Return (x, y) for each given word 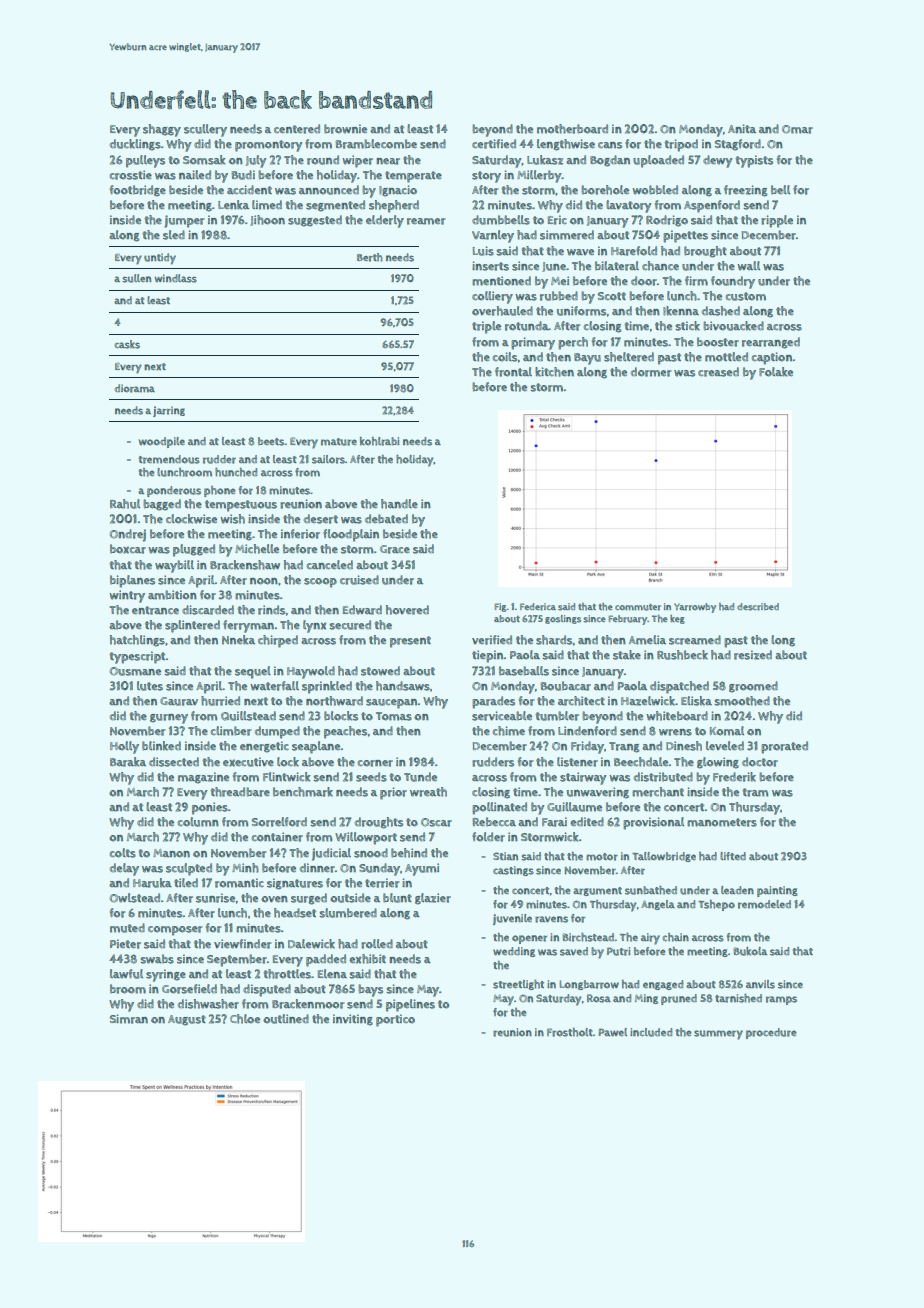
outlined (286, 1019)
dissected (174, 762)
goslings (563, 619)
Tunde (420, 777)
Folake (776, 372)
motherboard (572, 129)
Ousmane (135, 671)
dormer (651, 372)
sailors (328, 459)
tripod (681, 145)
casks (127, 344)
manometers (722, 822)
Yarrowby (695, 608)
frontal (513, 372)
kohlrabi (379, 441)
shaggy (162, 130)
